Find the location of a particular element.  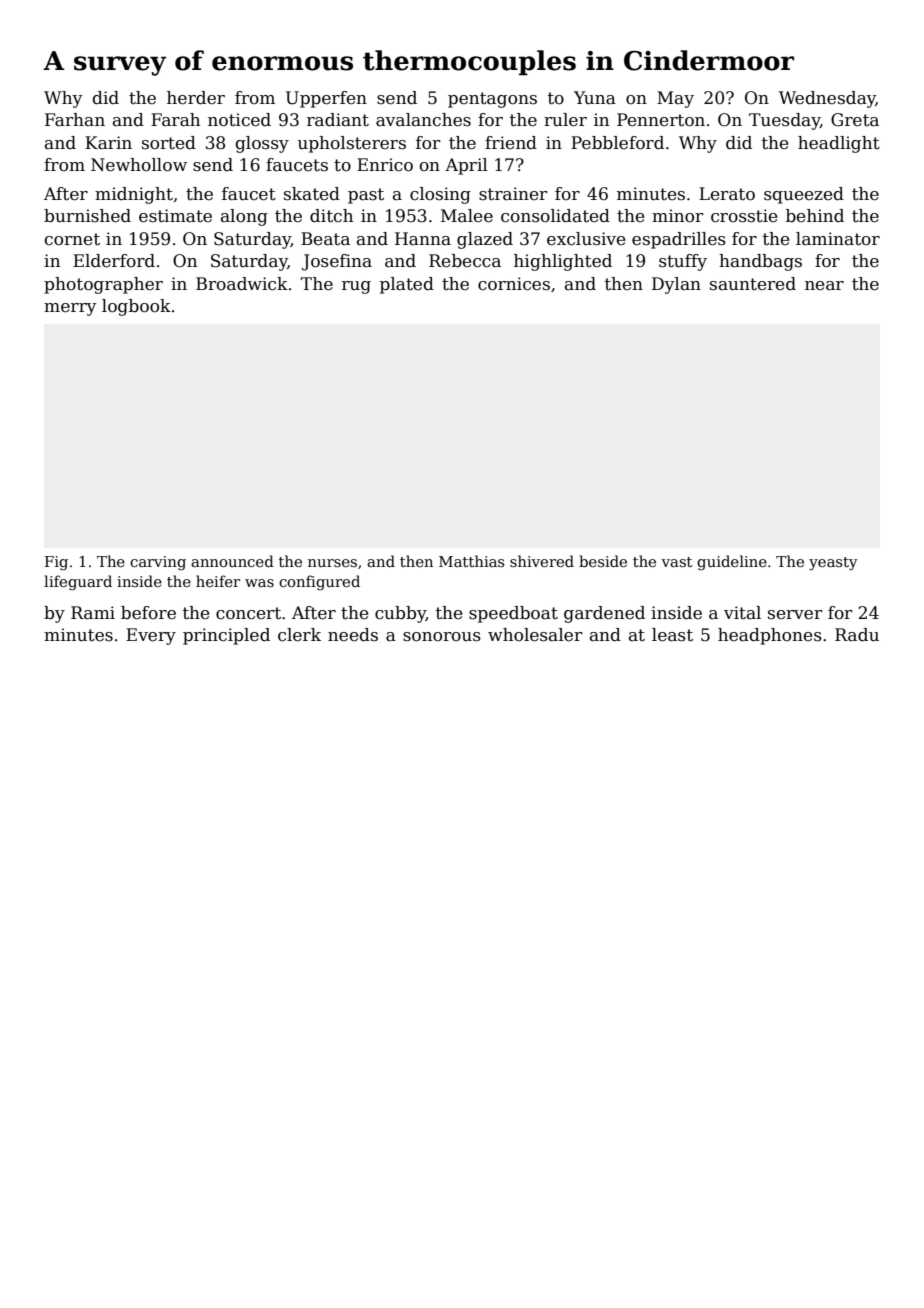

laminator is located at coordinates (838, 239).
